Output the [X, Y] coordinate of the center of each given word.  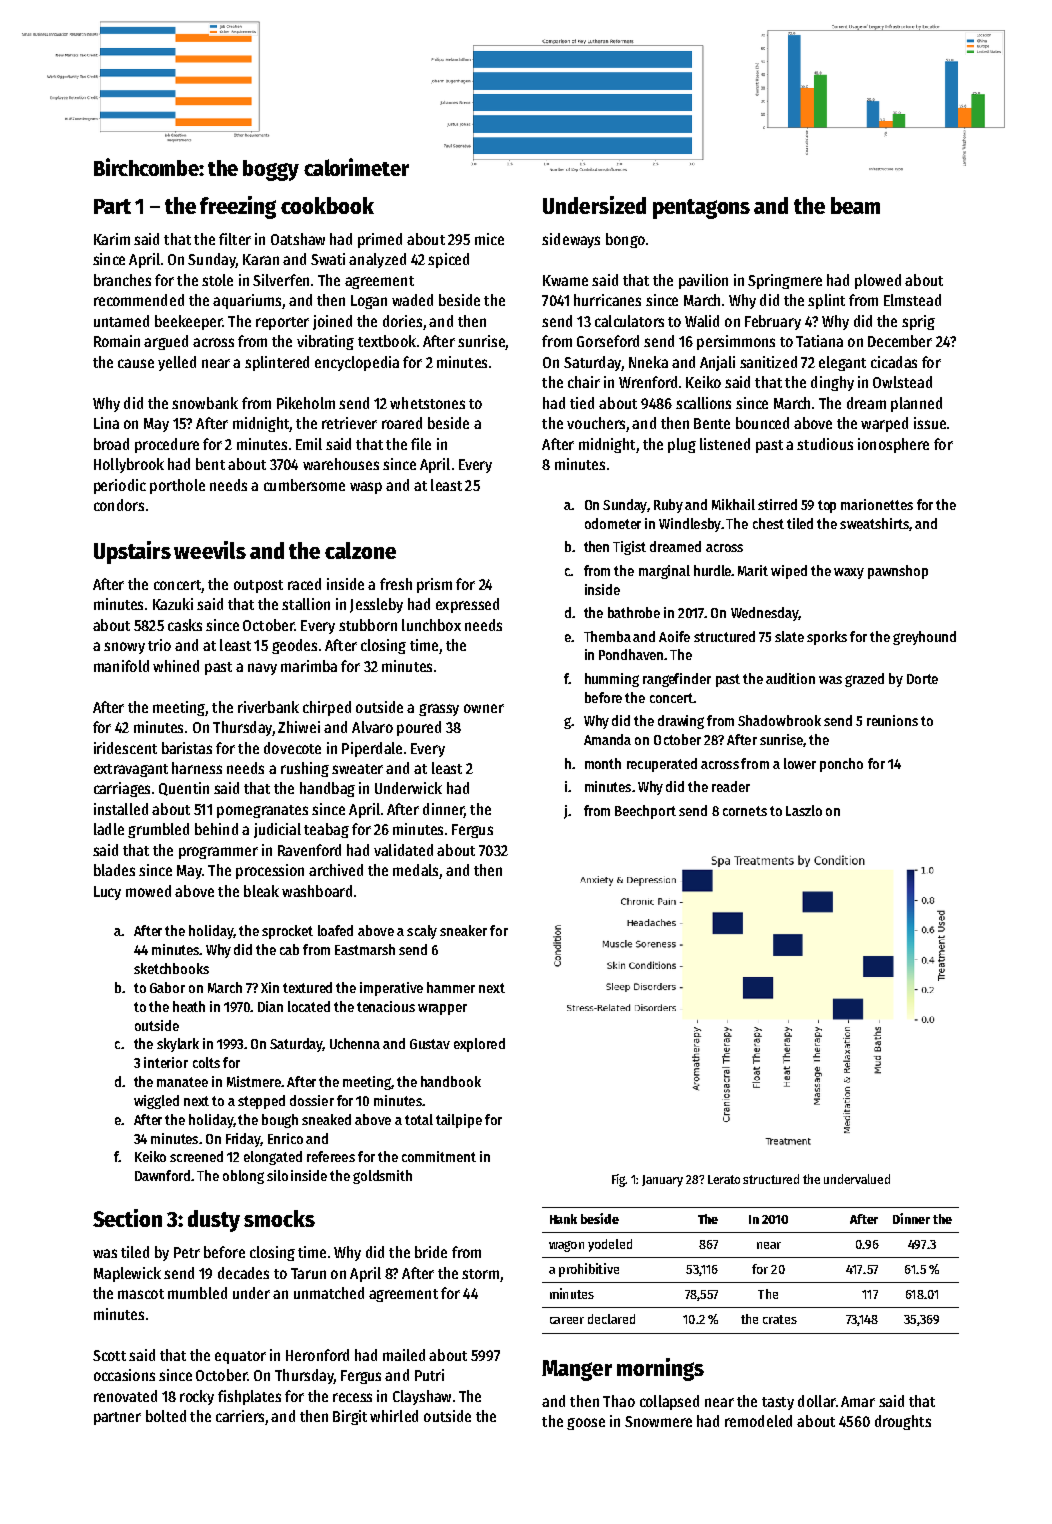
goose [586, 1424]
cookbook [327, 205]
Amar [858, 1401]
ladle [109, 829]
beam [855, 205]
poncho [841, 765]
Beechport [645, 812]
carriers [240, 1416]
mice [489, 239]
